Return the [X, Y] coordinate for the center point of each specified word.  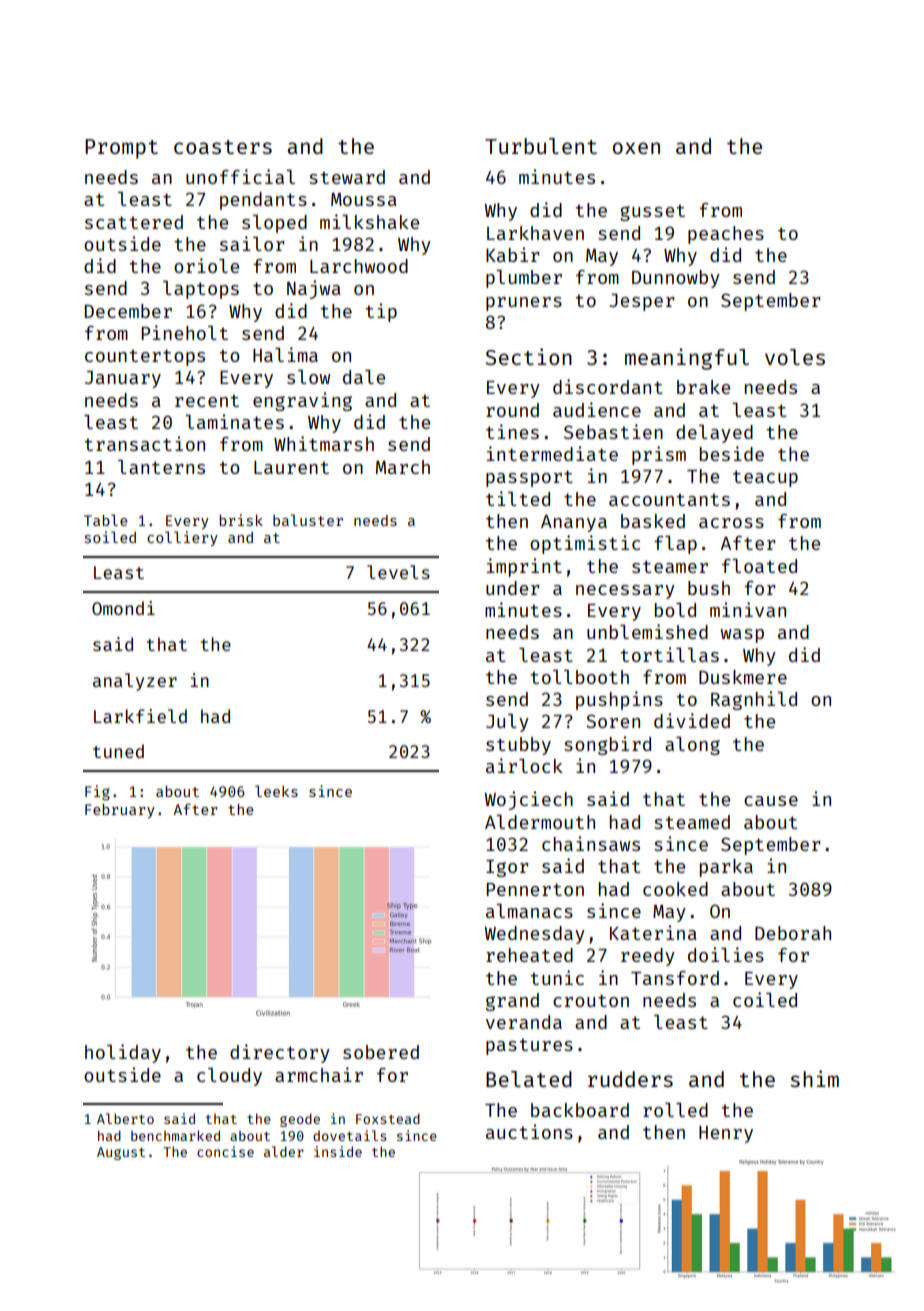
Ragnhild [754, 700]
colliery [182, 538]
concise [225, 1151]
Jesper [642, 302]
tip [381, 312]
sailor [252, 243]
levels [398, 572]
